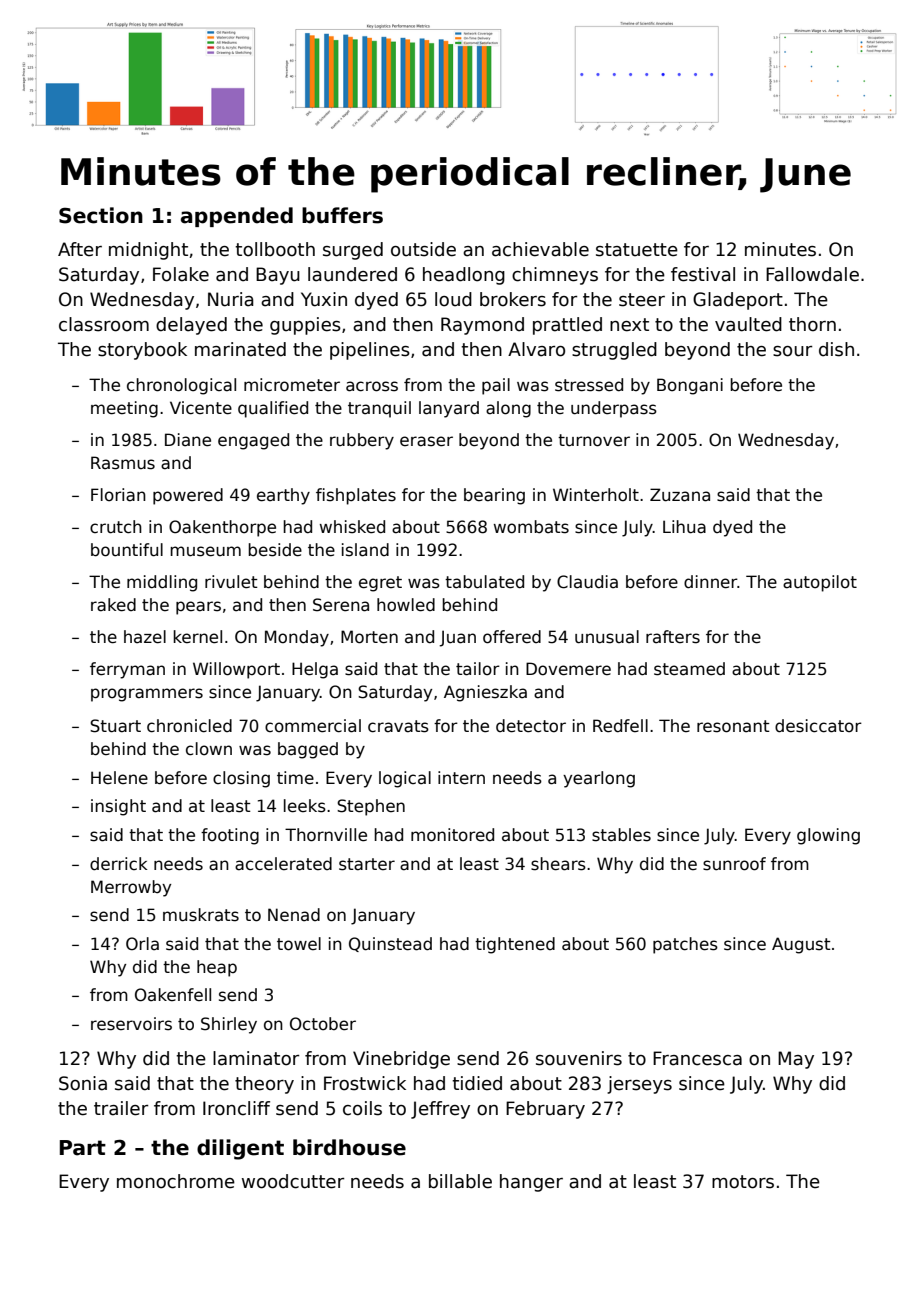 Image resolution: width=924 pixels, height=1311 pixels. What do you see at coordinates (540, 249) in the screenshot?
I see `achievable` at bounding box center [540, 249].
